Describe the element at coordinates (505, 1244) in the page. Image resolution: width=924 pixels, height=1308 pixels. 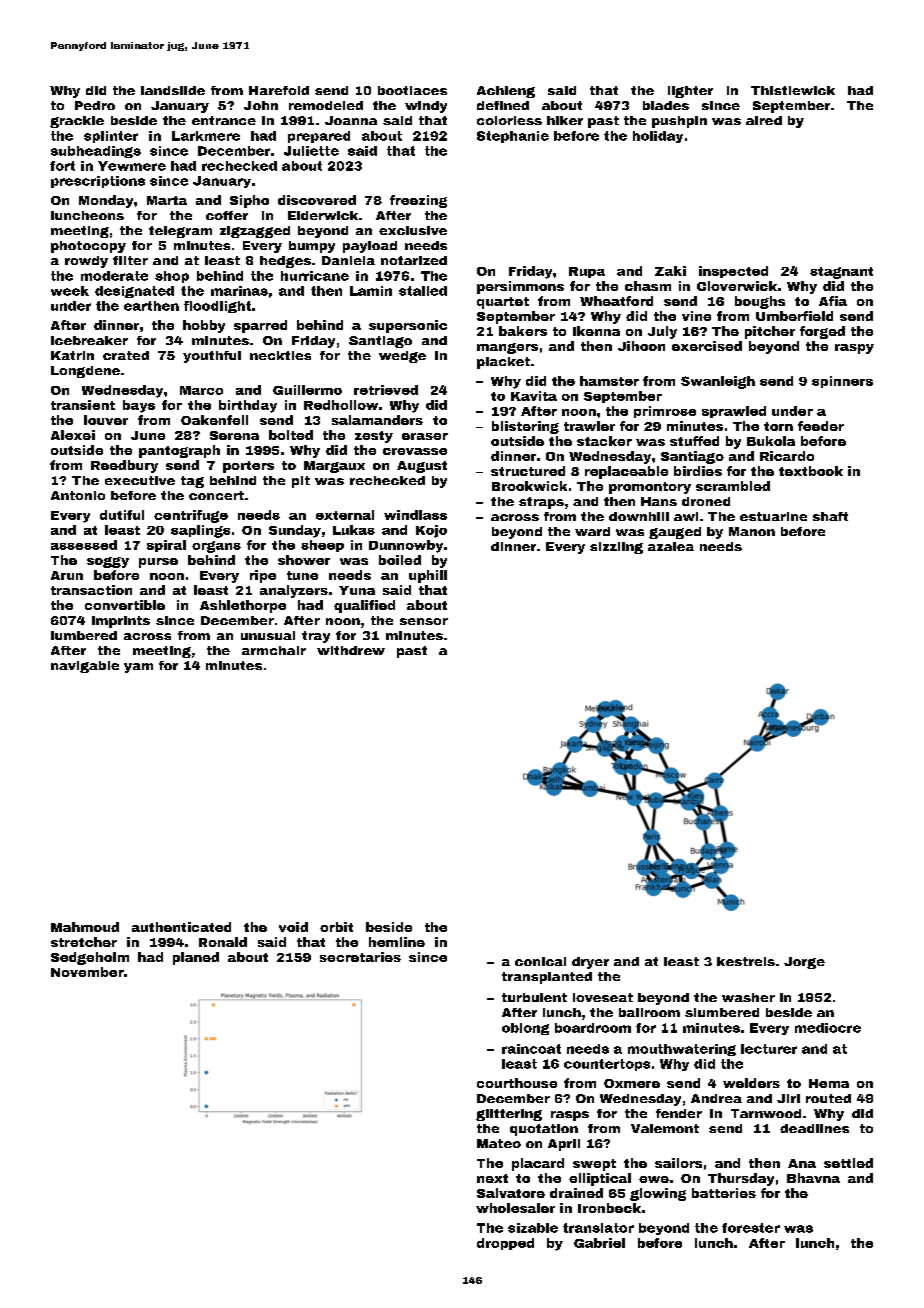
I see `dropped` at that location.
